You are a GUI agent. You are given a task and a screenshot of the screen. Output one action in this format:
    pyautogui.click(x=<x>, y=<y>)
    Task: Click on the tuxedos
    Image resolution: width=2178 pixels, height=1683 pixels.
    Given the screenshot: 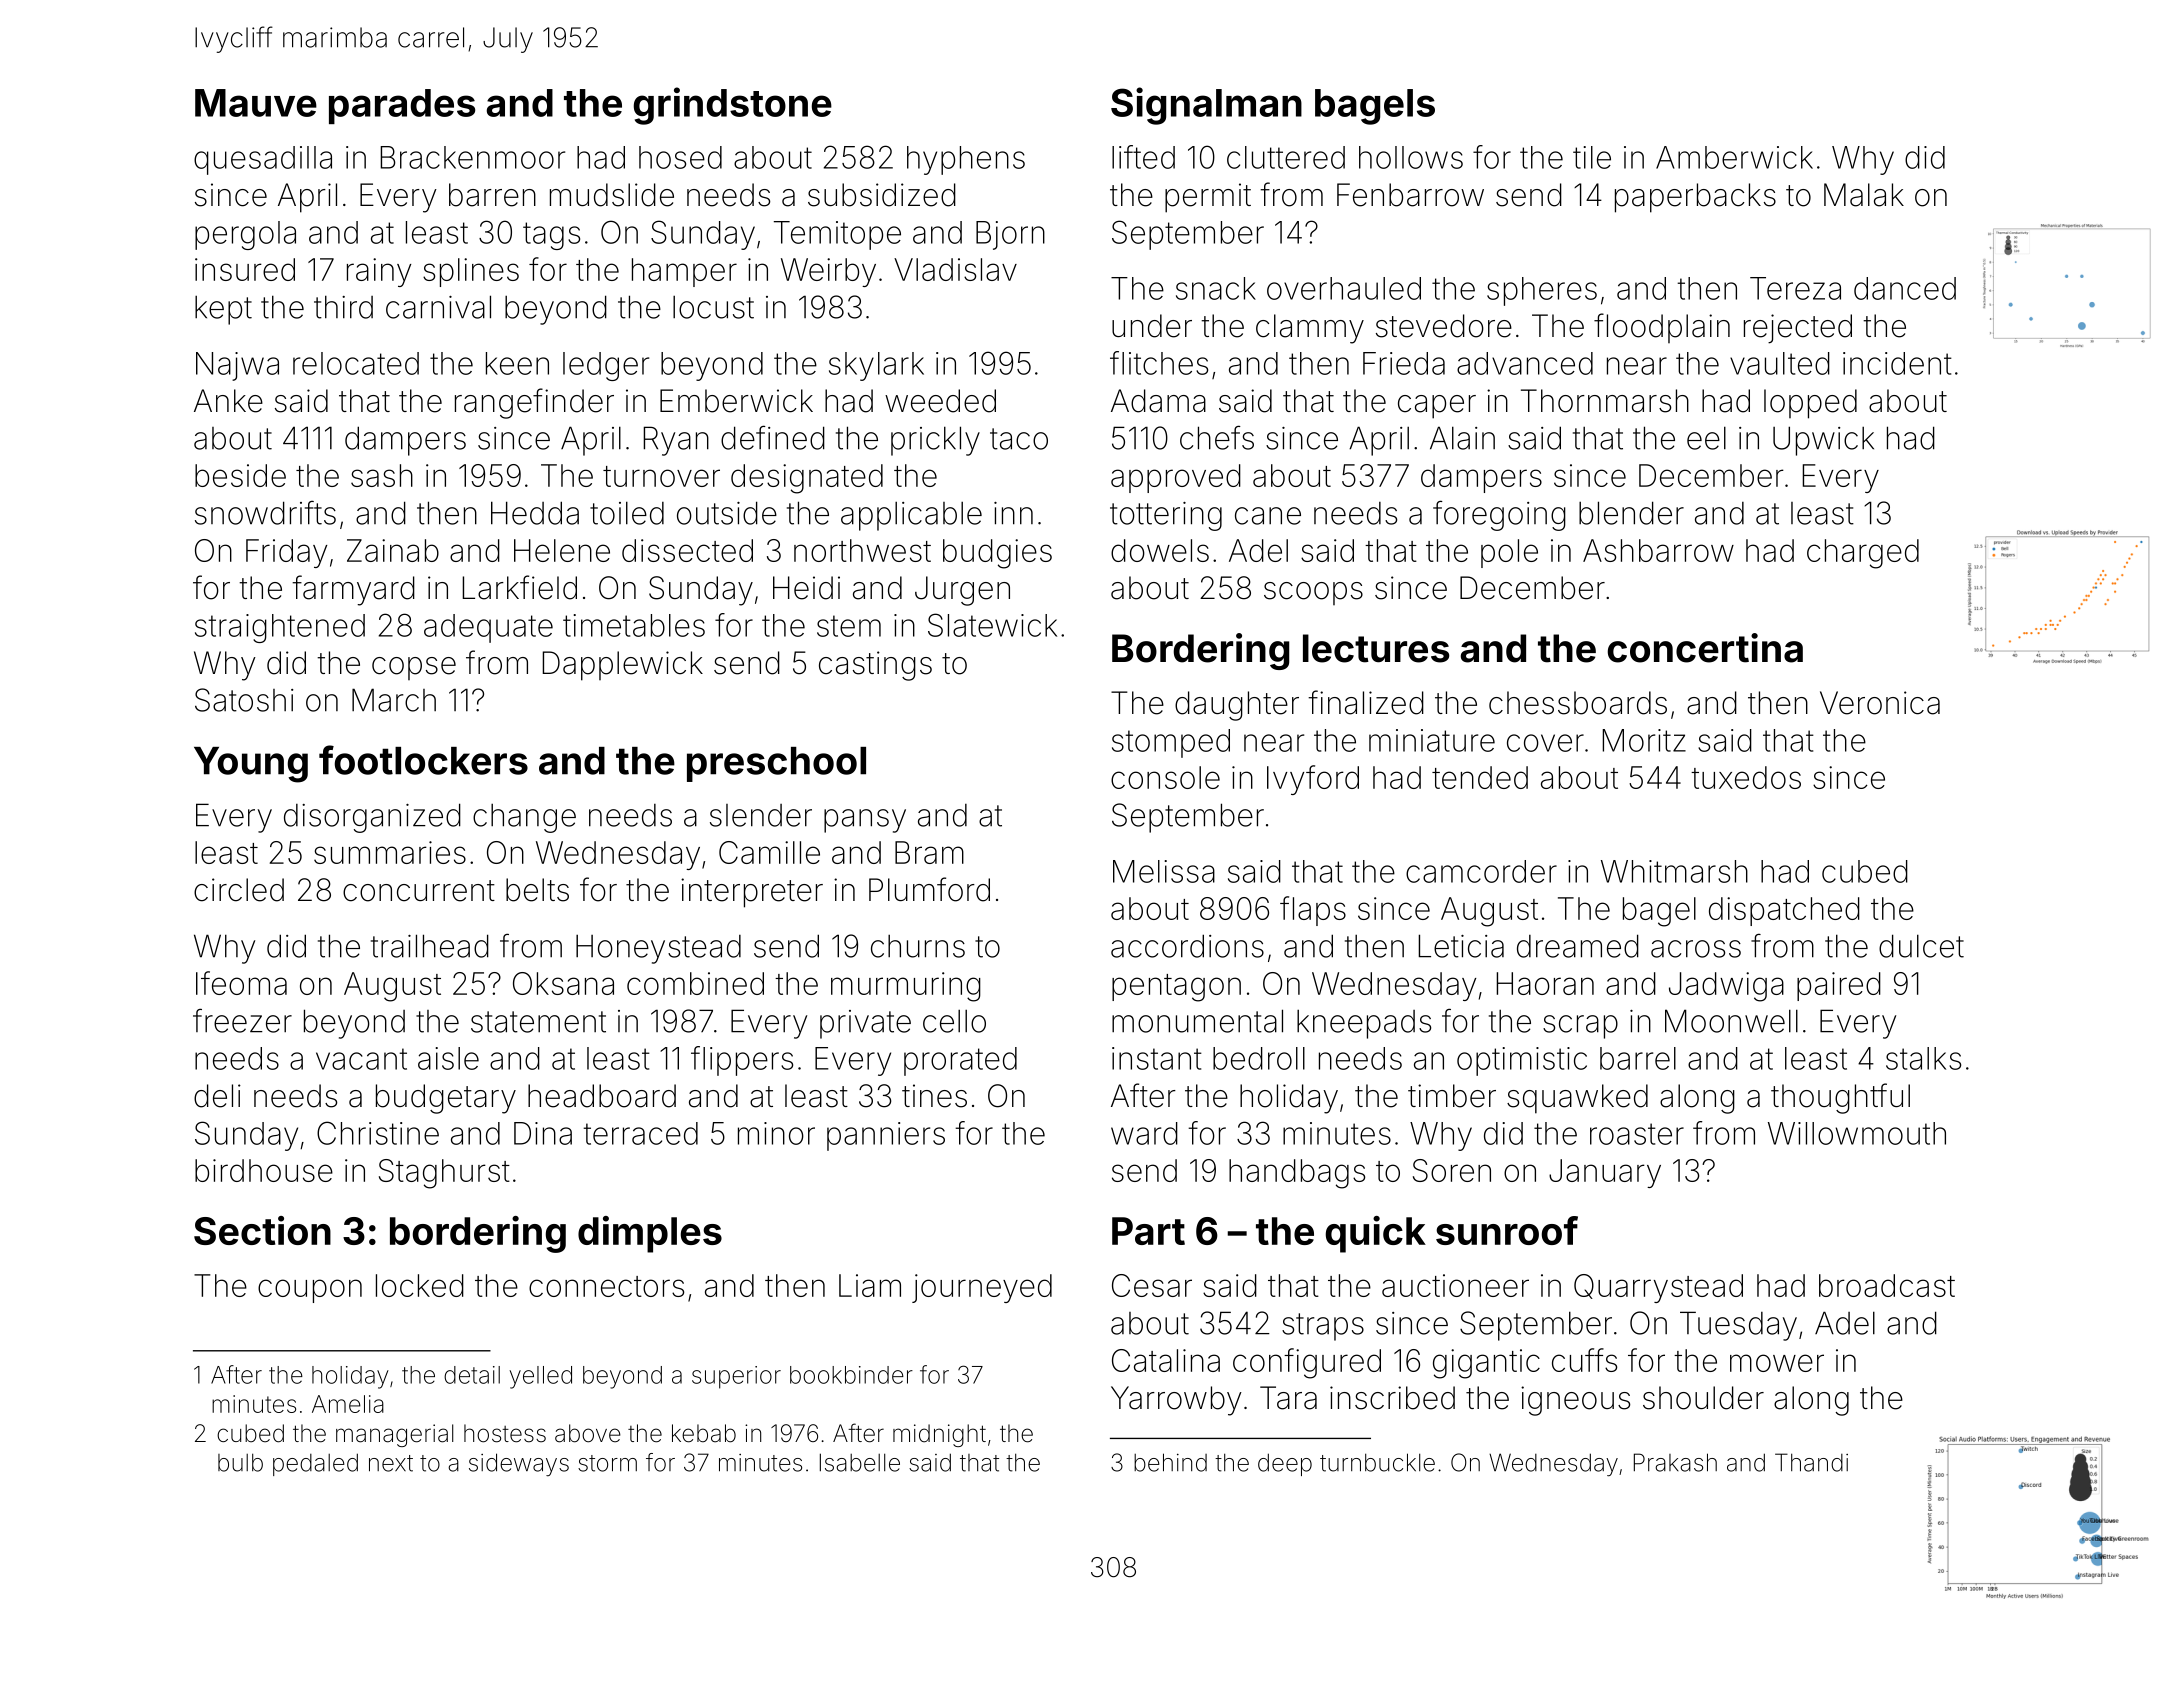 What is the action you would take?
    pyautogui.click(x=1746, y=777)
